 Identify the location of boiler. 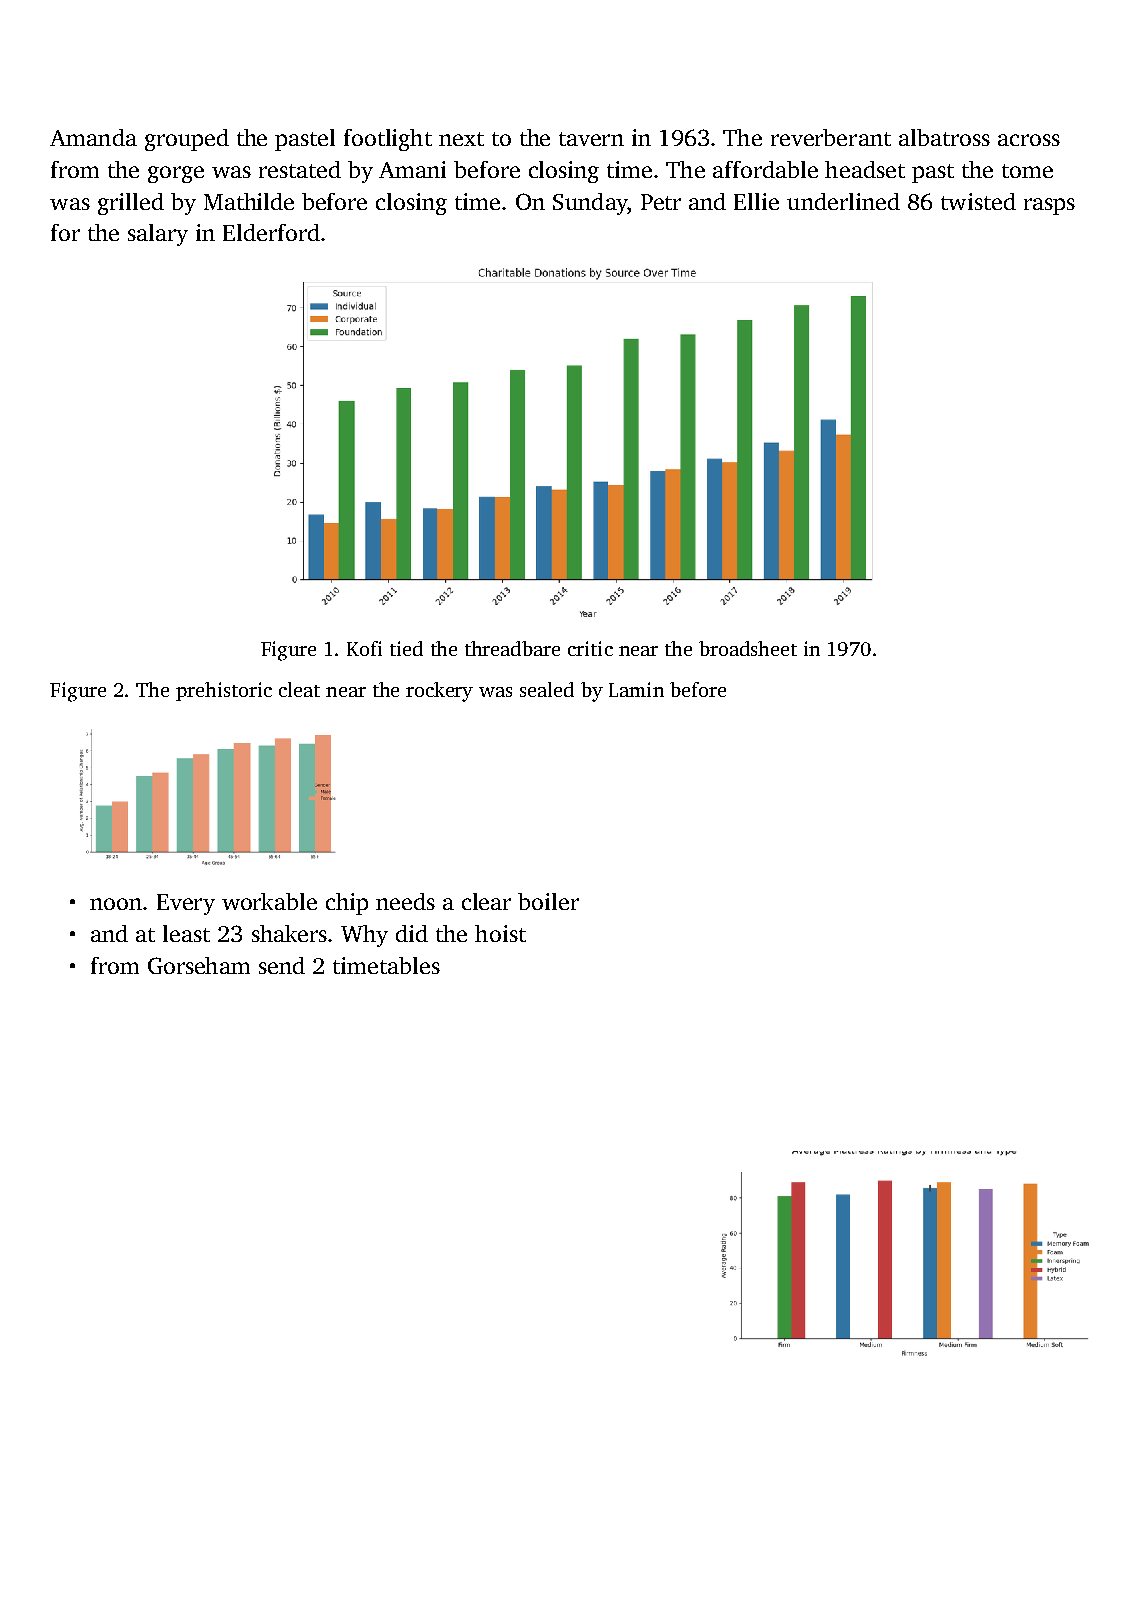
(548, 901).
